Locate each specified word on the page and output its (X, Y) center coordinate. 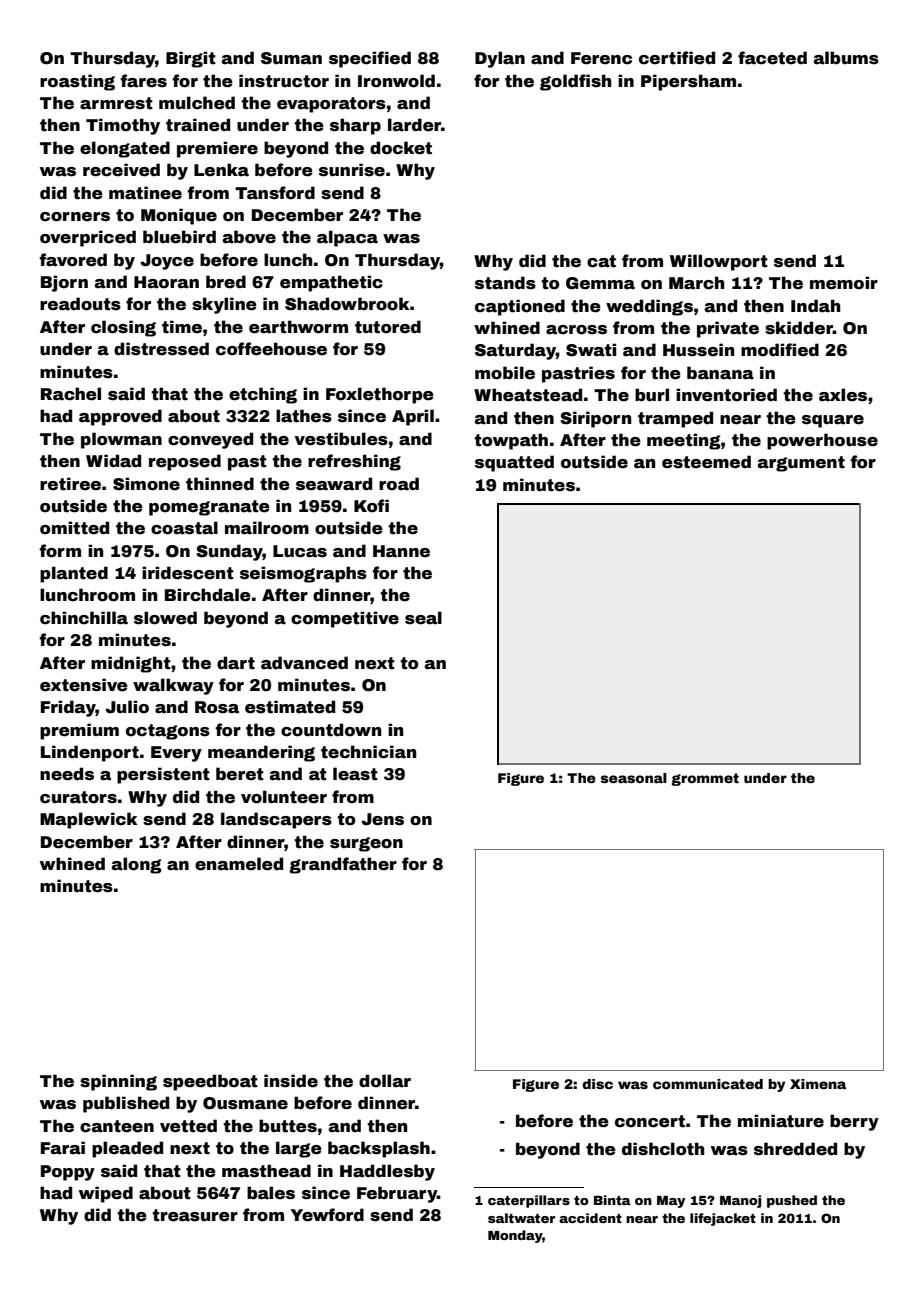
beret (240, 774)
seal (423, 618)
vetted (188, 1126)
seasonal (634, 778)
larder (414, 125)
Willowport (719, 262)
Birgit (191, 59)
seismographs (303, 574)
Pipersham (688, 82)
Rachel (71, 394)
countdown (331, 730)
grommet (705, 779)
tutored (388, 327)
